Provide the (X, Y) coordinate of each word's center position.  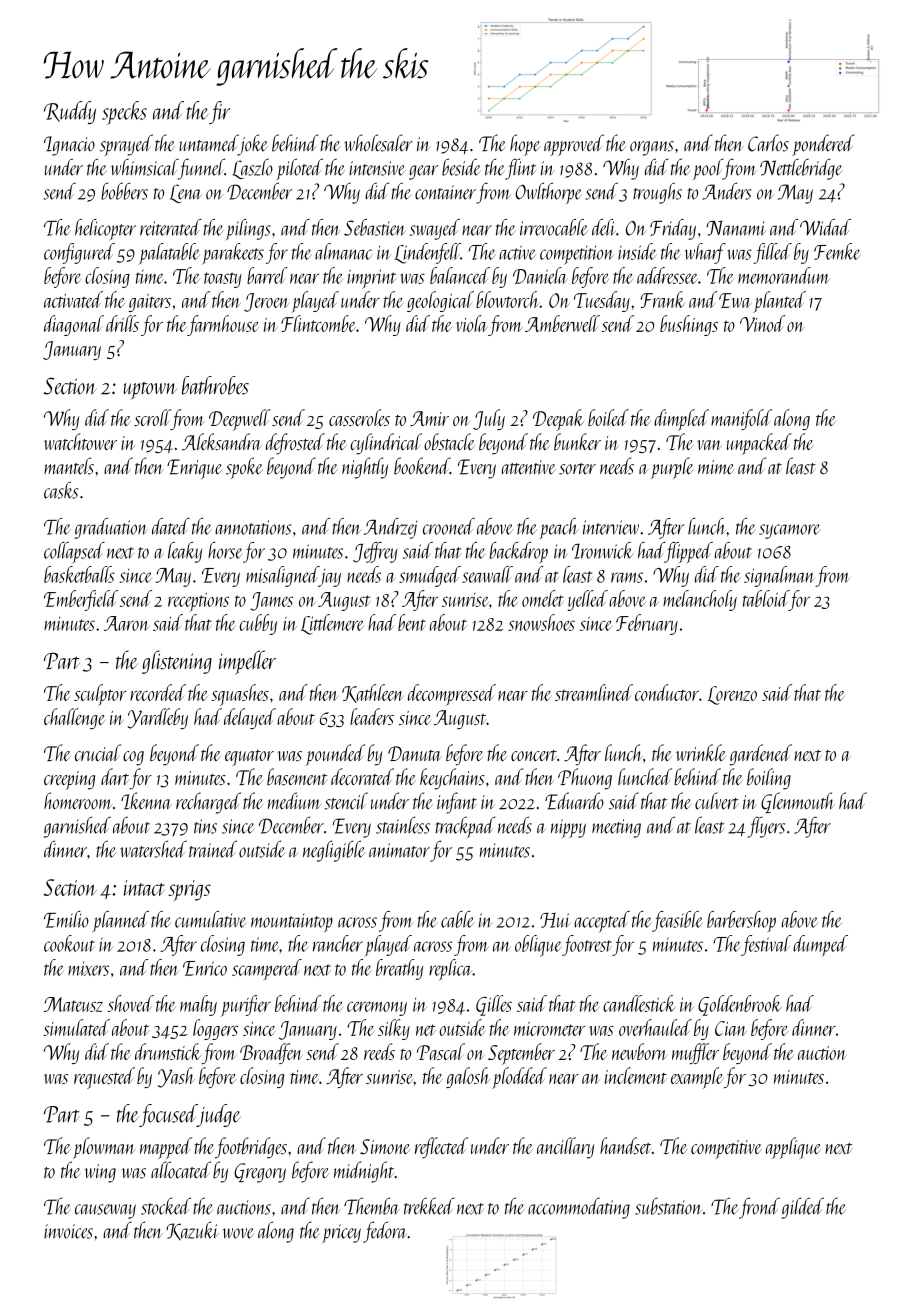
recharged (208, 803)
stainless (403, 825)
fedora (385, 1232)
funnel (201, 169)
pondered (823, 145)
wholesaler (378, 143)
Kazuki (192, 1231)
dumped (820, 946)
